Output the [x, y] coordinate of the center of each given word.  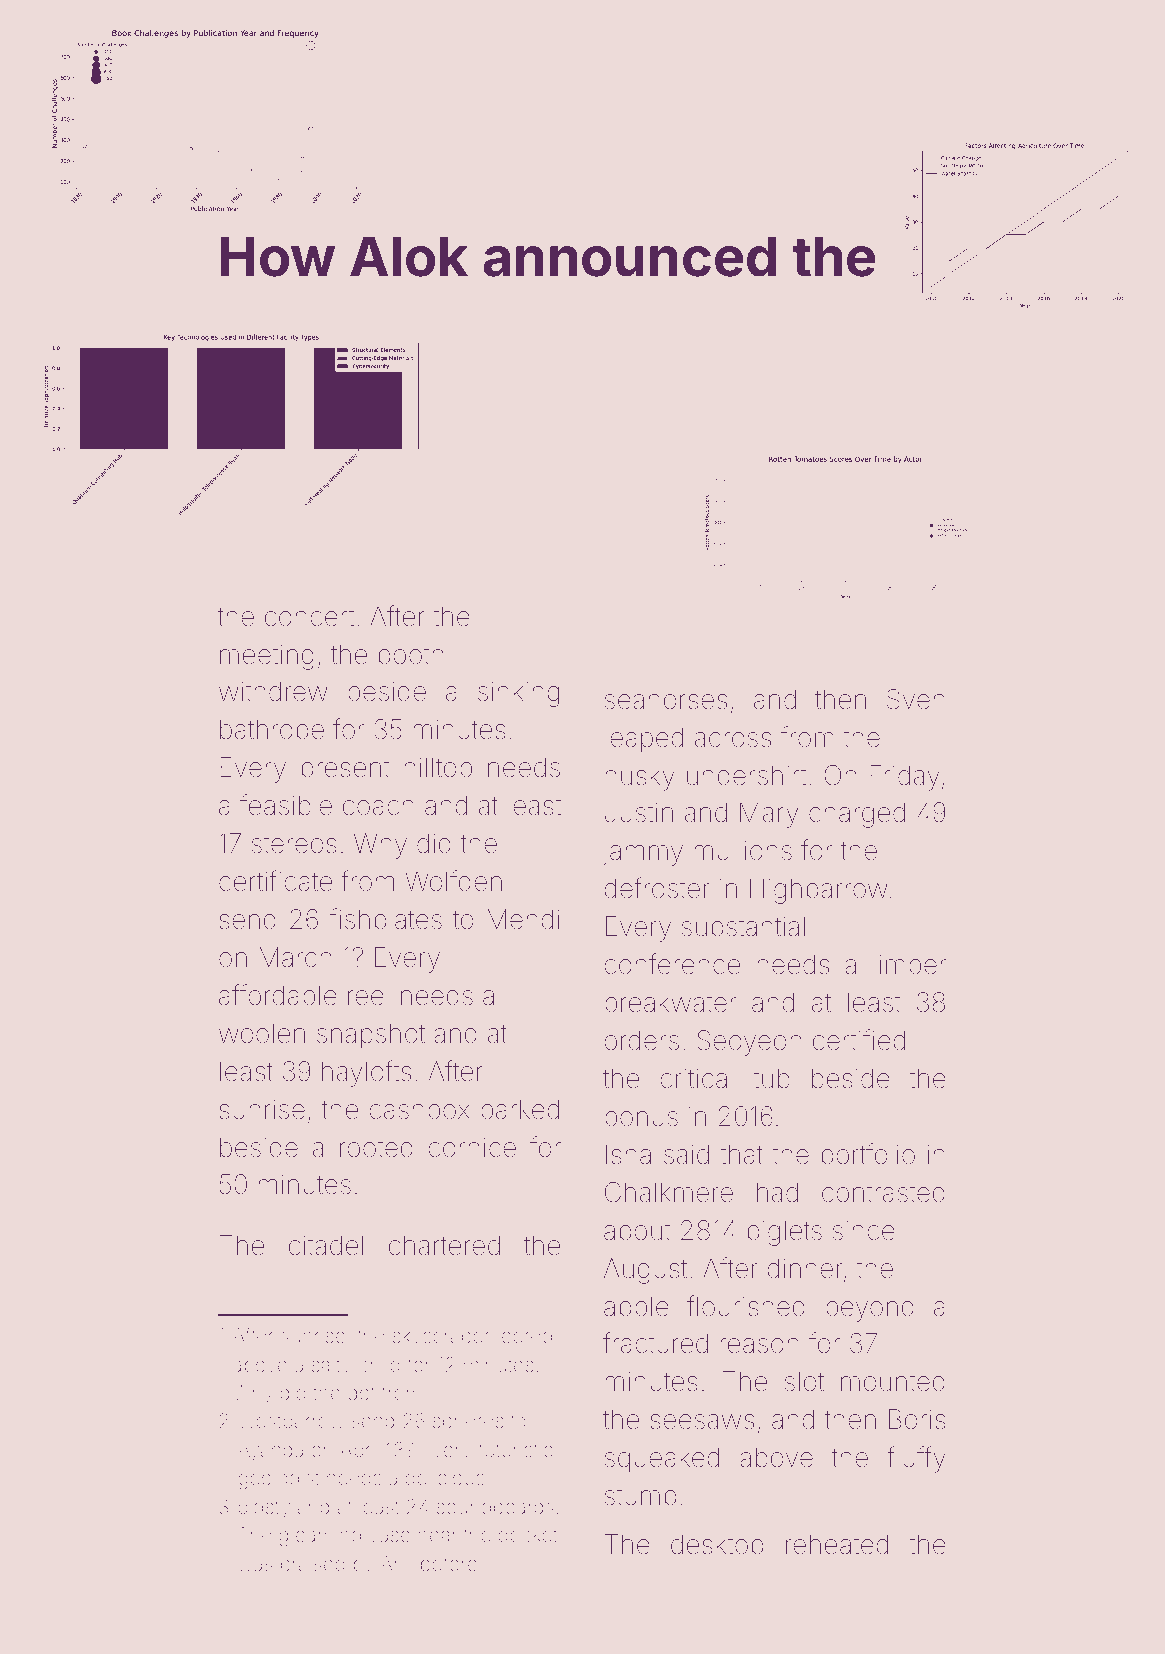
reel [368, 995]
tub [771, 1078]
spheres [468, 1422]
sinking [518, 694]
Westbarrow [291, 1420]
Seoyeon [749, 1043]
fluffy [916, 1459]
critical [696, 1078]
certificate [275, 881]
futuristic [515, 1449]
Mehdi [523, 919]
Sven [916, 699]
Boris [917, 1419]
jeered [524, 1337]
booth [411, 654]
